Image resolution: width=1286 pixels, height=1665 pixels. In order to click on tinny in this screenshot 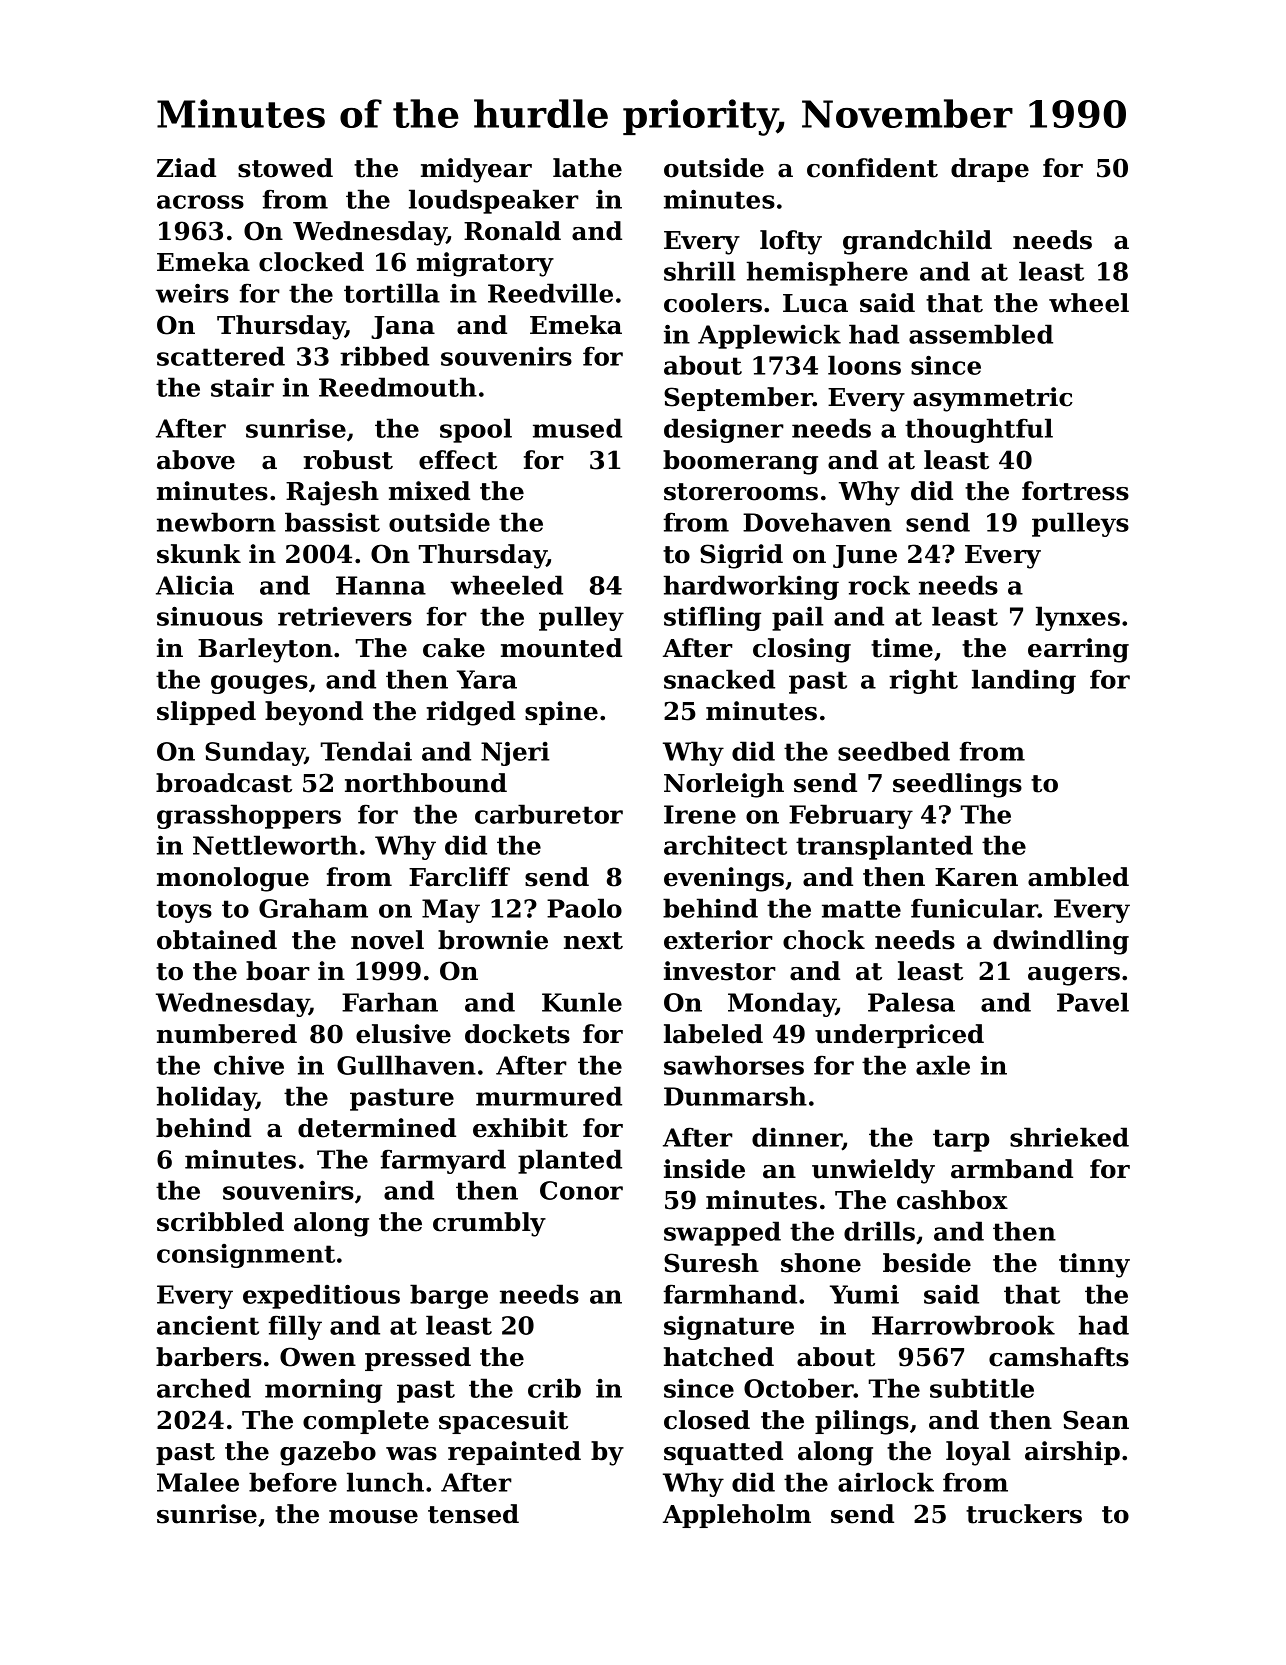, I will do `click(1094, 1265)`.
